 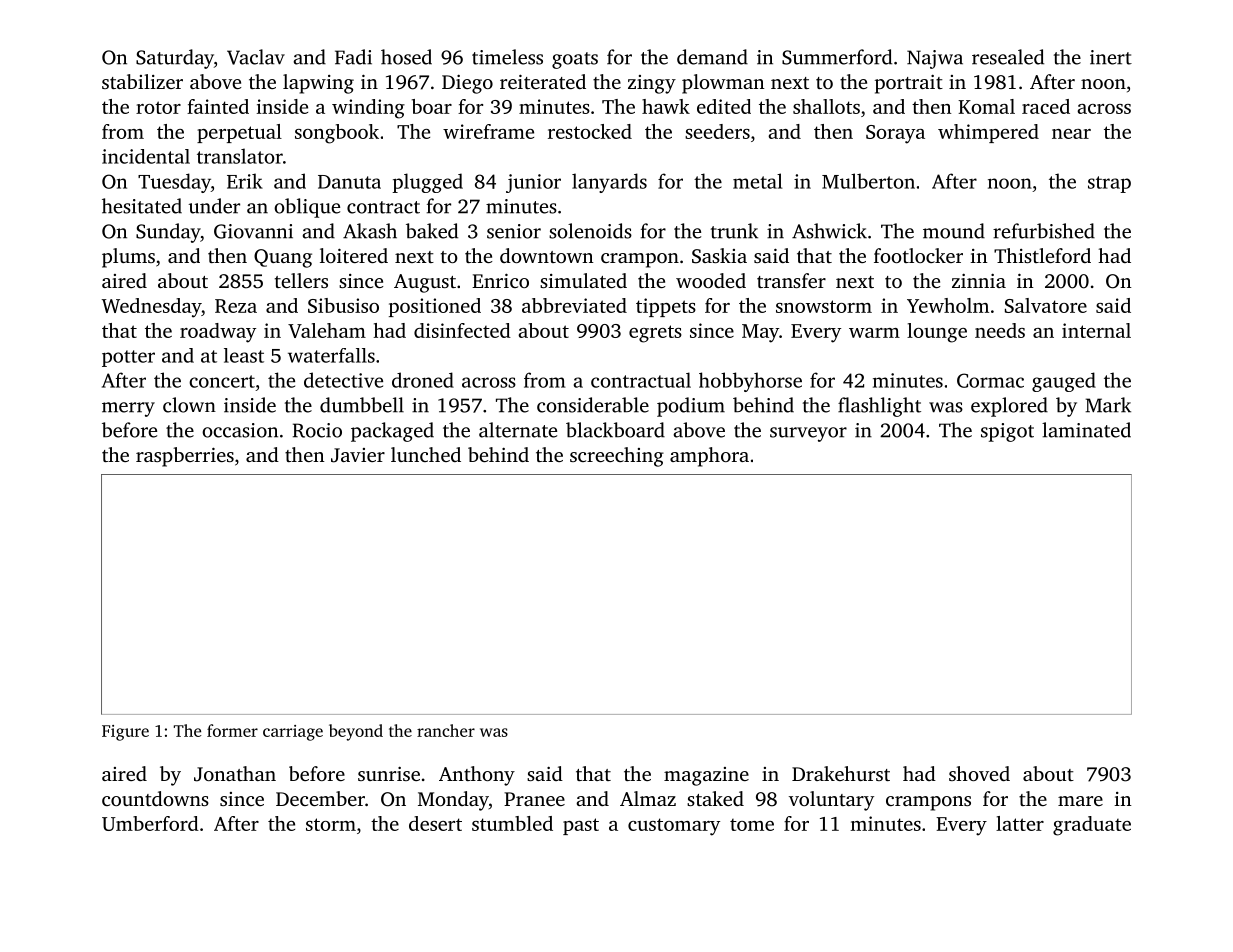 What do you see at coordinates (829, 231) in the screenshot?
I see `Ashwick` at bounding box center [829, 231].
